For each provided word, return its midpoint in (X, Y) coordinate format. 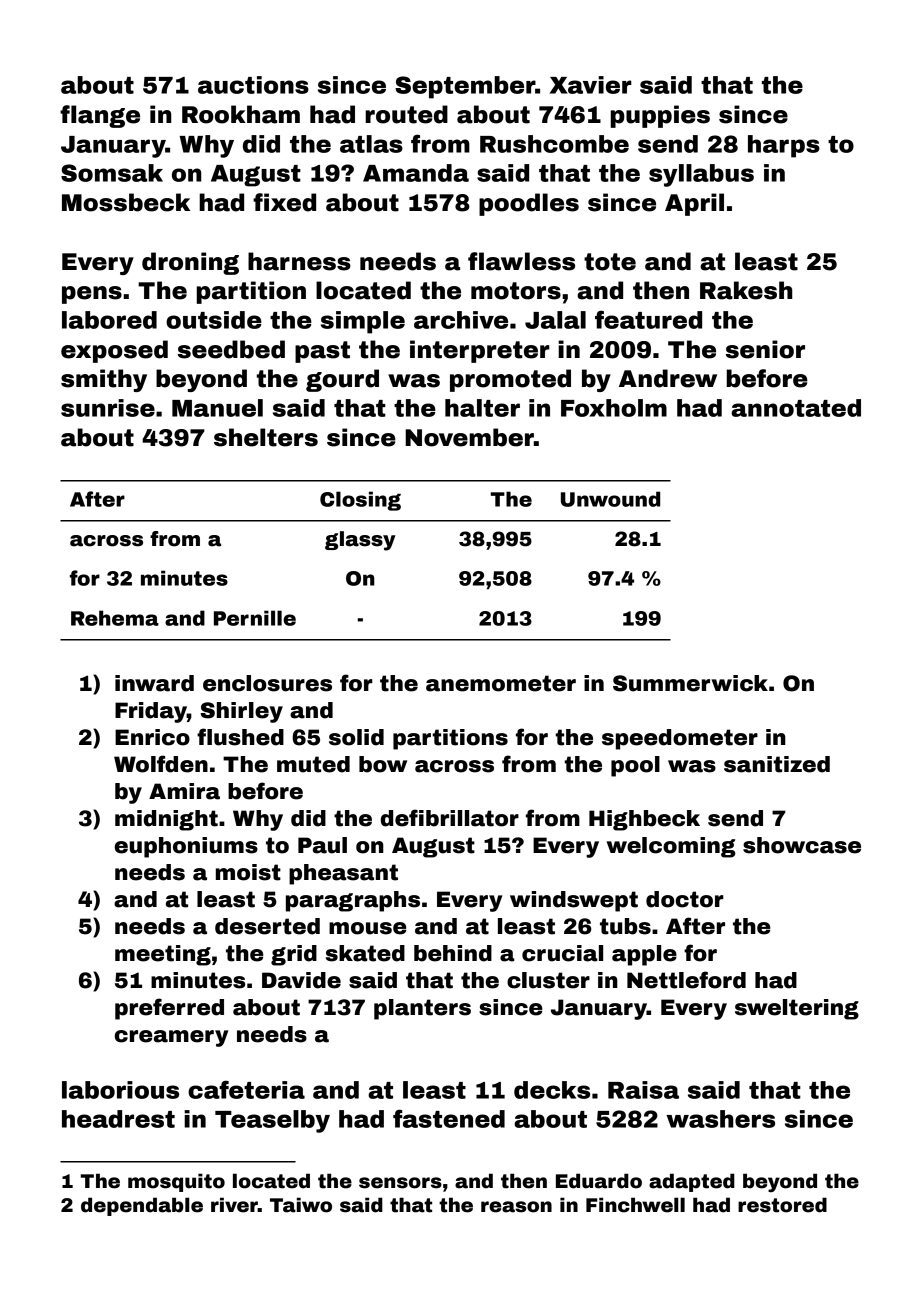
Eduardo (599, 1181)
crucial (562, 953)
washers (720, 1119)
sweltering (797, 1009)
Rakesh (746, 290)
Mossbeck (126, 202)
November (469, 437)
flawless (521, 261)
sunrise (108, 408)
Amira (184, 791)
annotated (796, 408)
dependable (142, 1206)
